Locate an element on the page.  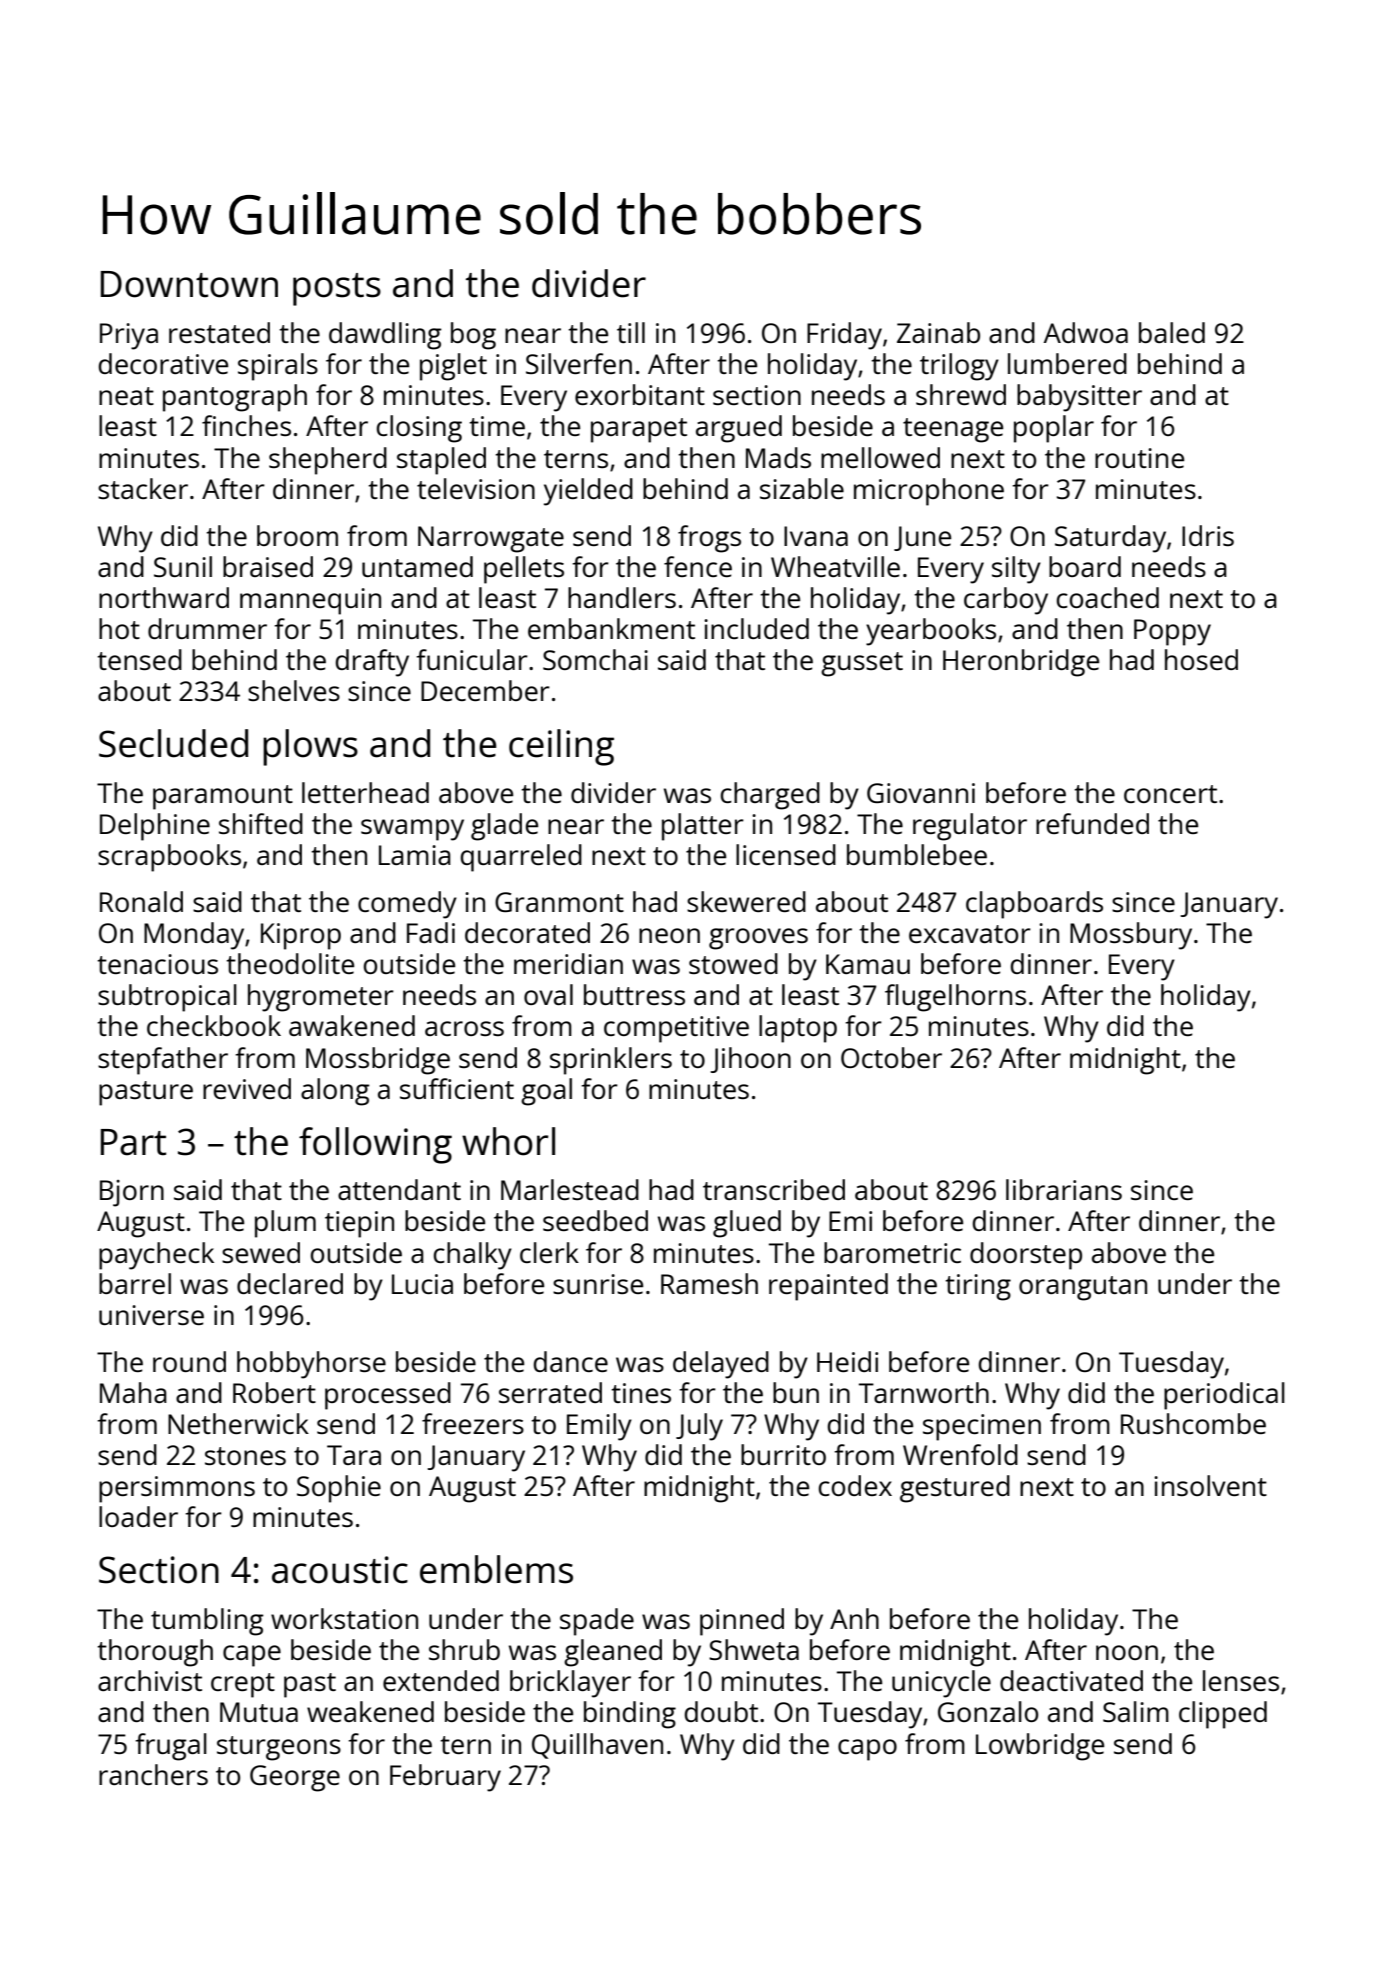
clipped is located at coordinates (1223, 1715).
